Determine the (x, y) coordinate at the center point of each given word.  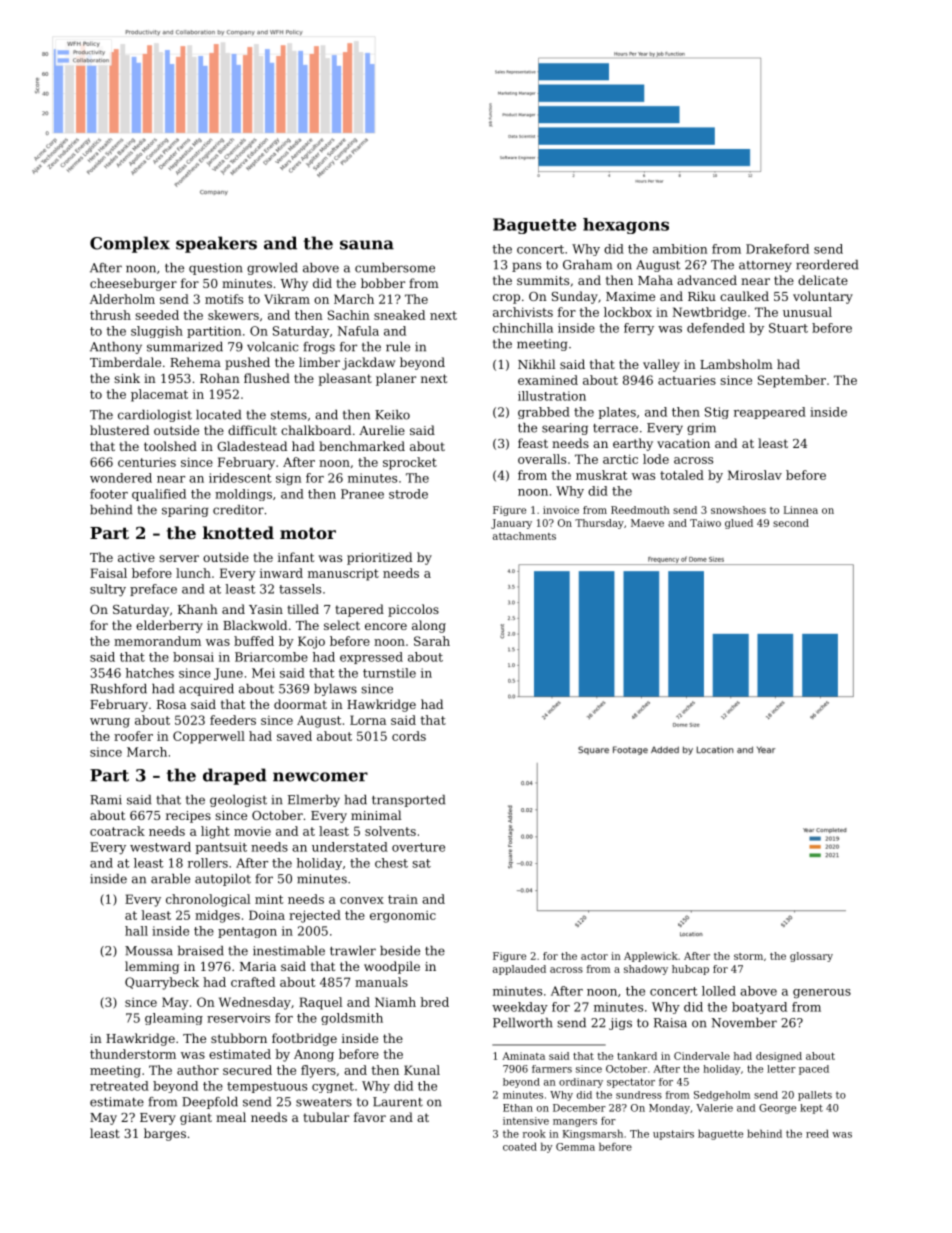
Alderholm (122, 299)
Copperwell (209, 737)
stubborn (239, 1038)
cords (409, 736)
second (791, 523)
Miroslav (755, 475)
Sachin (349, 315)
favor (370, 1117)
